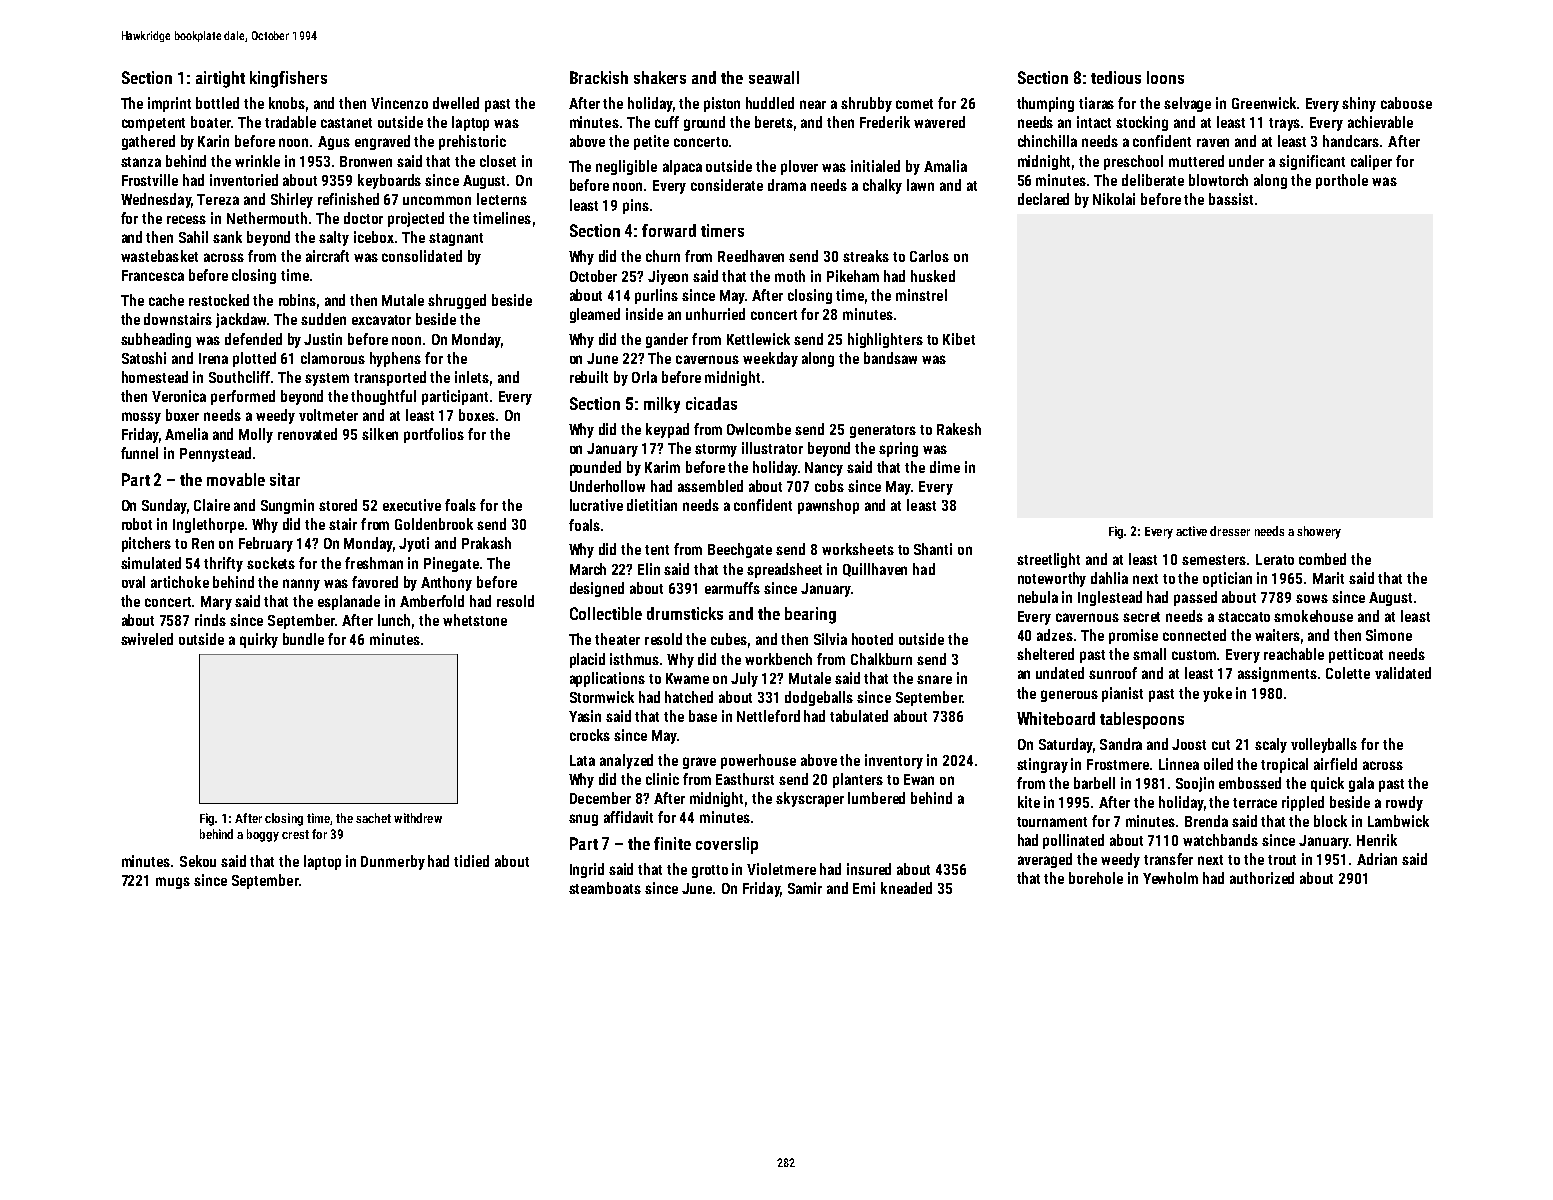  I want to click on airtight, so click(220, 79).
